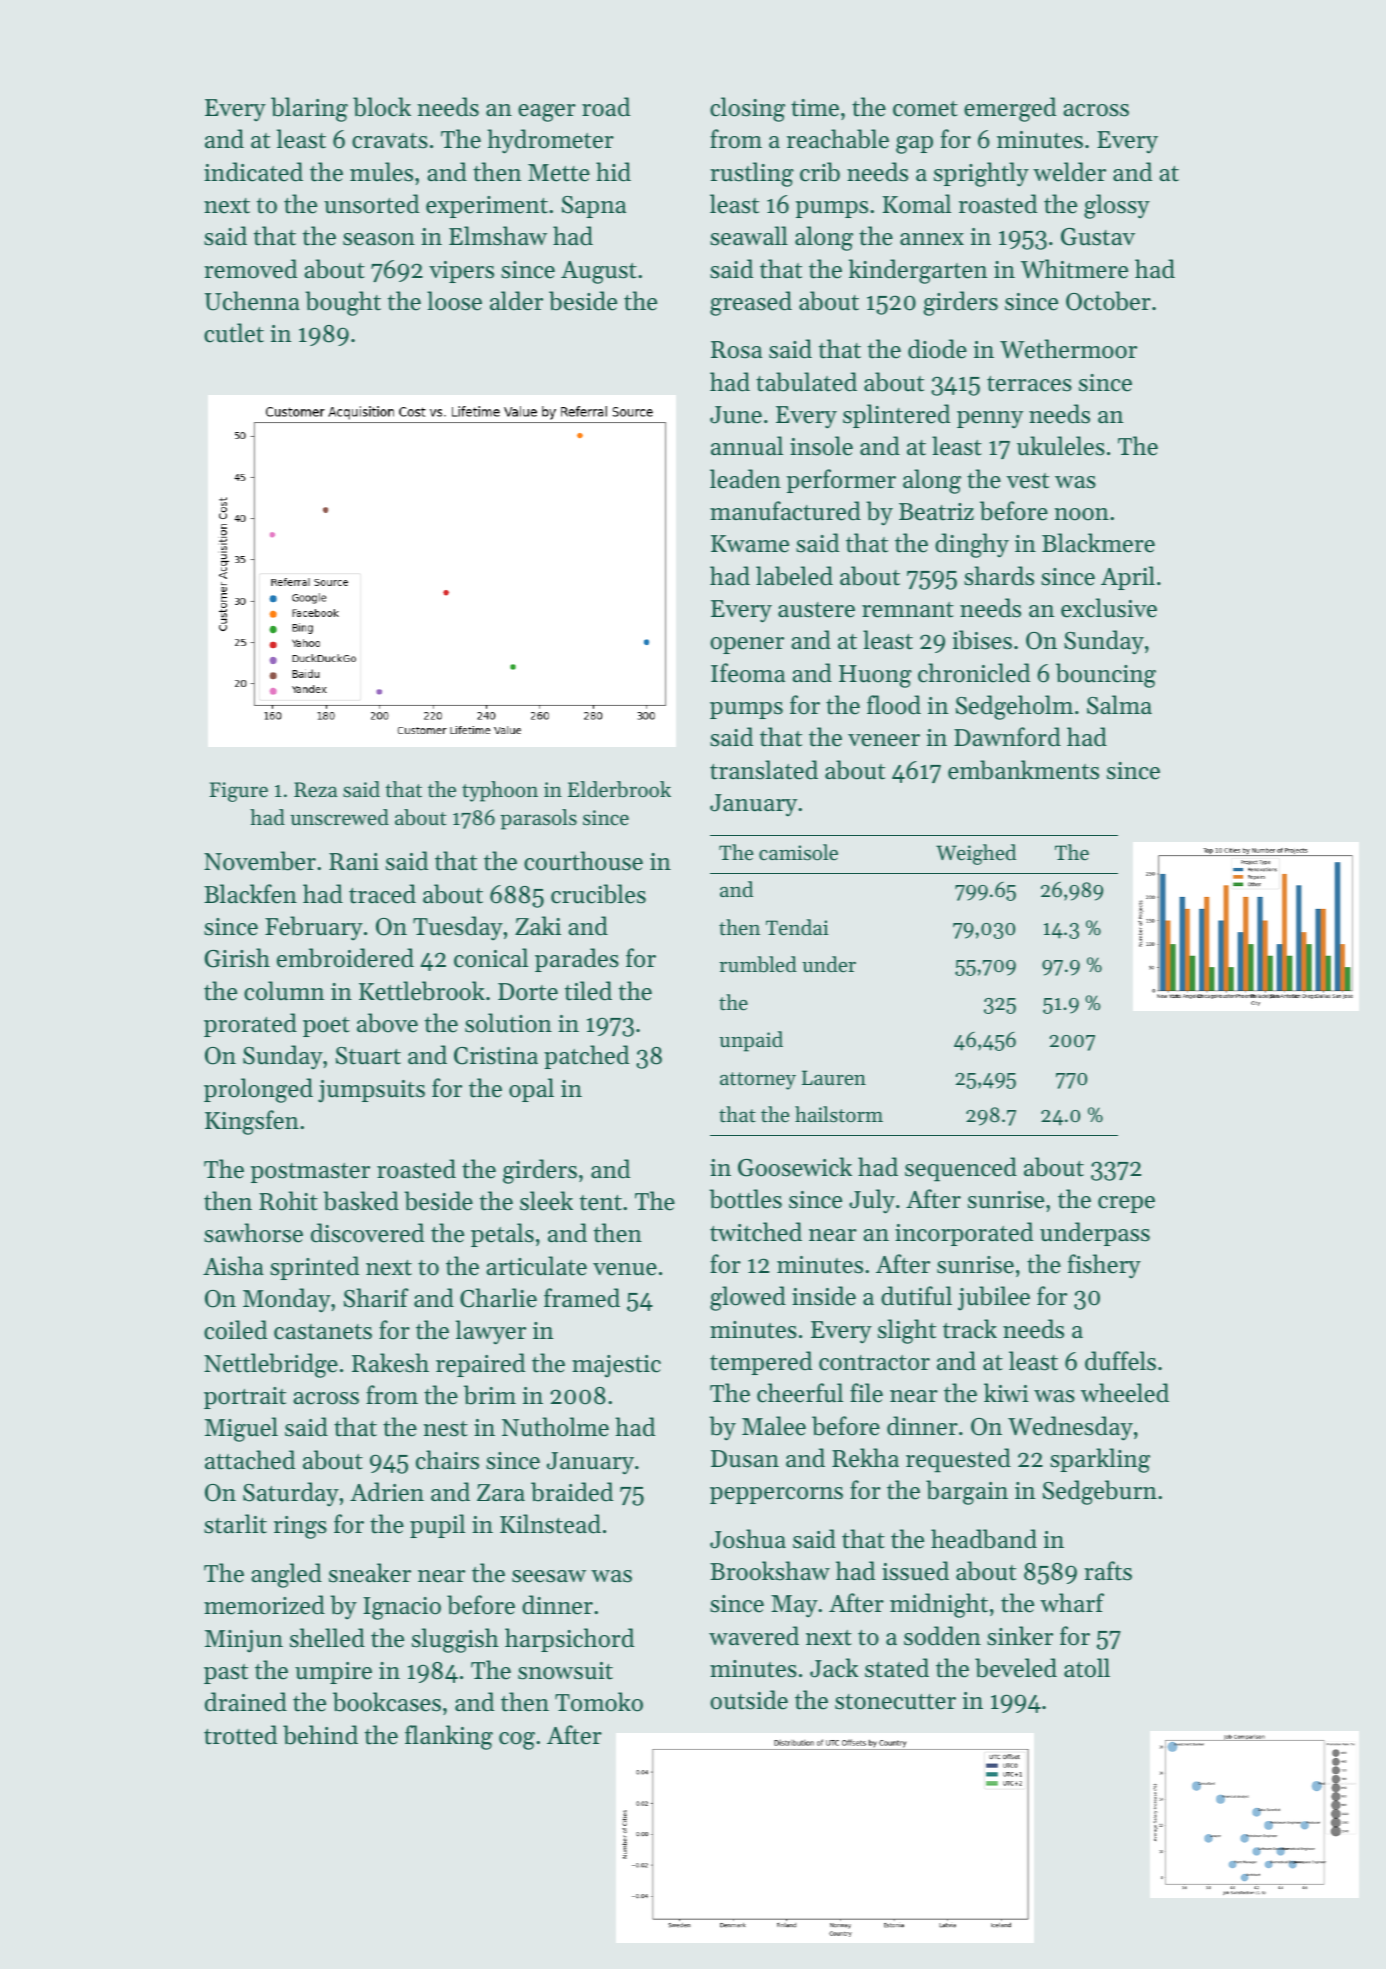 This document has height=1969, width=1386. What do you see at coordinates (1119, 705) in the document?
I see `Salma` at bounding box center [1119, 705].
